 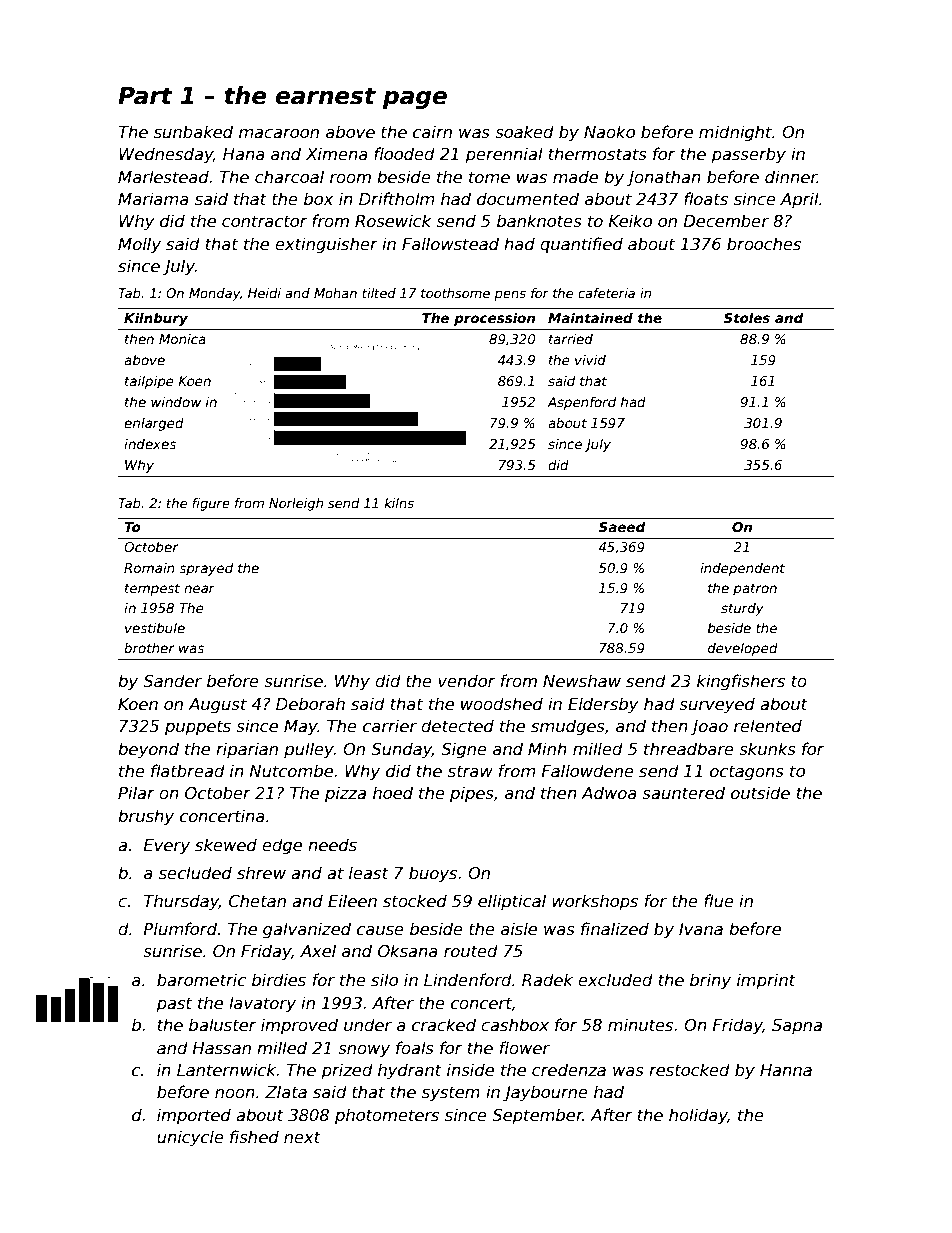 I want to click on cafeteria, so click(x=606, y=293).
